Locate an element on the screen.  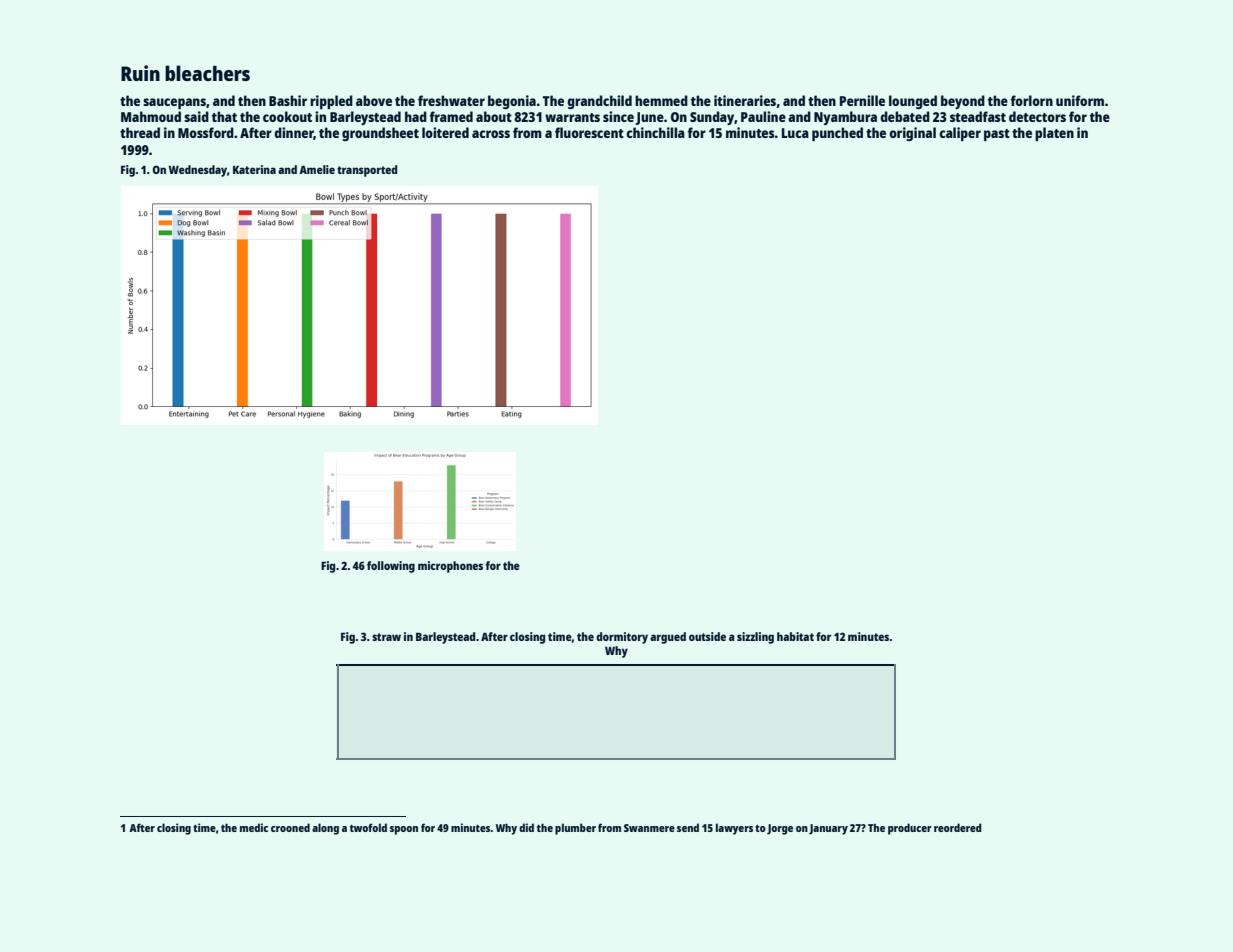
forlorn is located at coordinates (1032, 100).
